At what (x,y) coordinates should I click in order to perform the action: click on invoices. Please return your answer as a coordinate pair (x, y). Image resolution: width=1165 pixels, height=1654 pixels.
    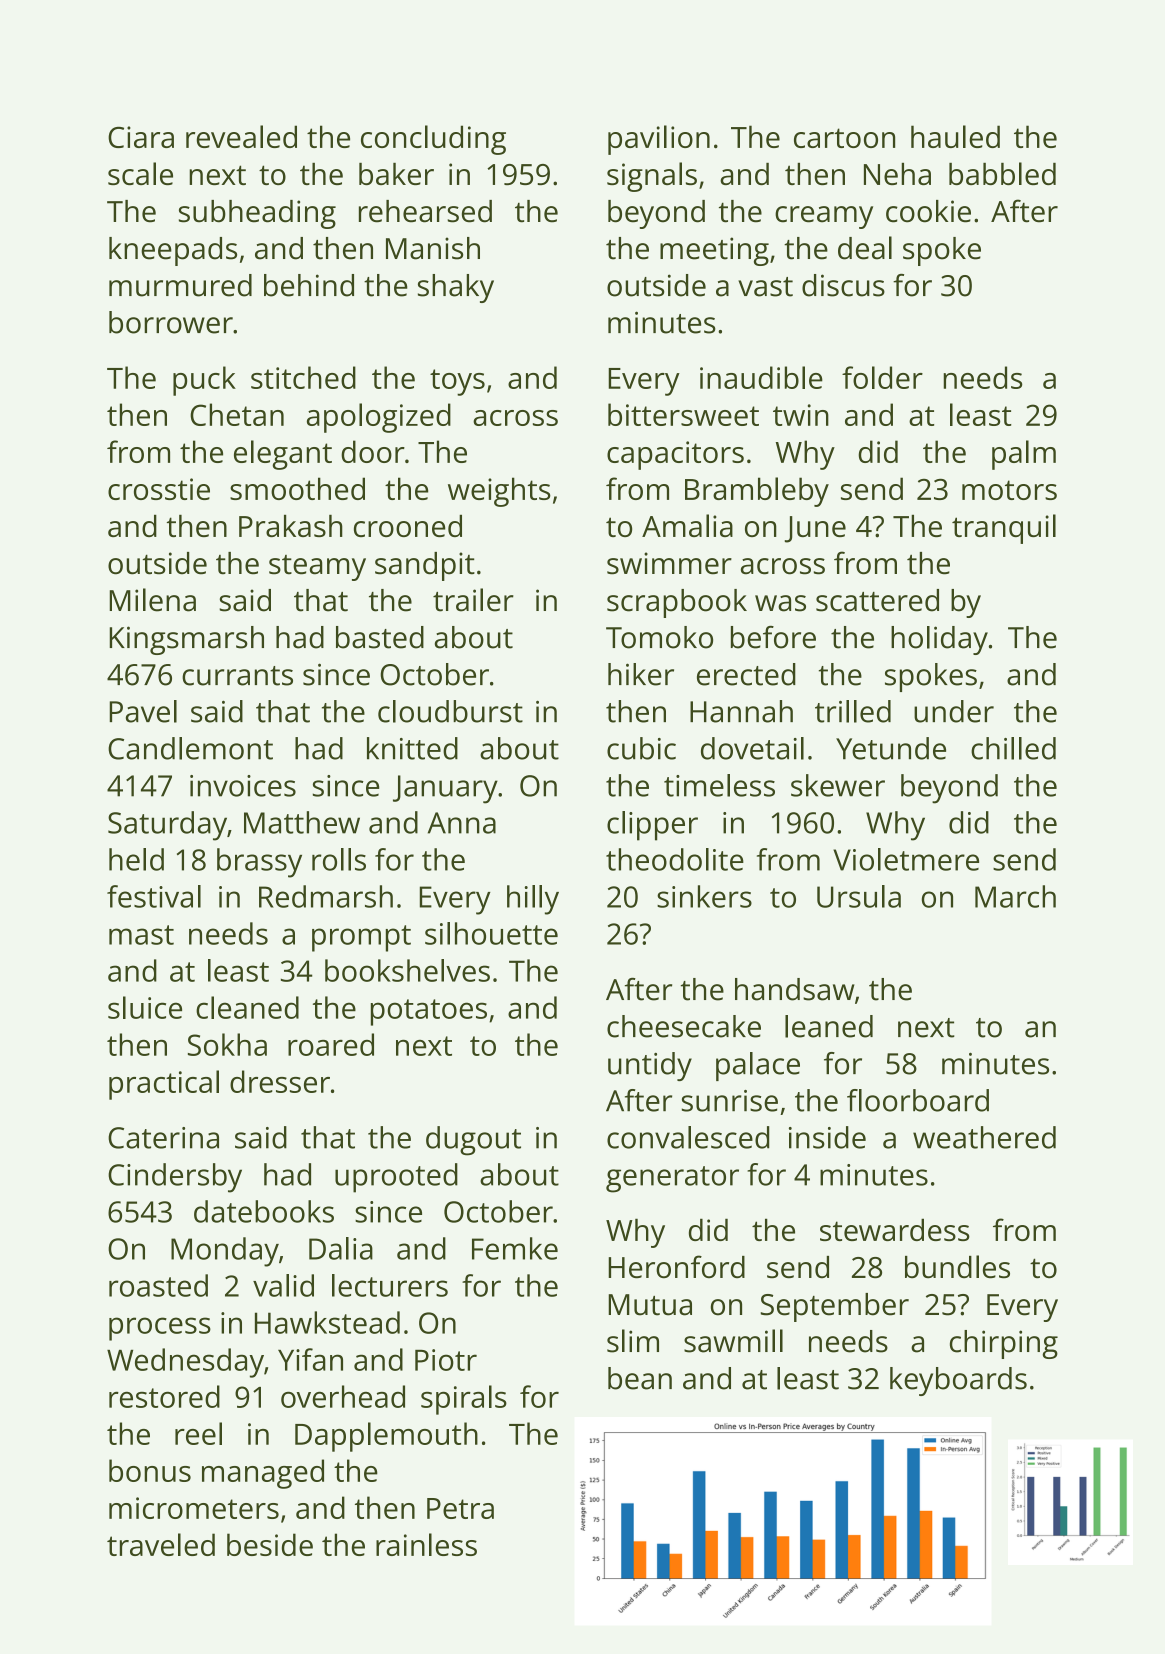
    Looking at the image, I should click on (243, 786).
